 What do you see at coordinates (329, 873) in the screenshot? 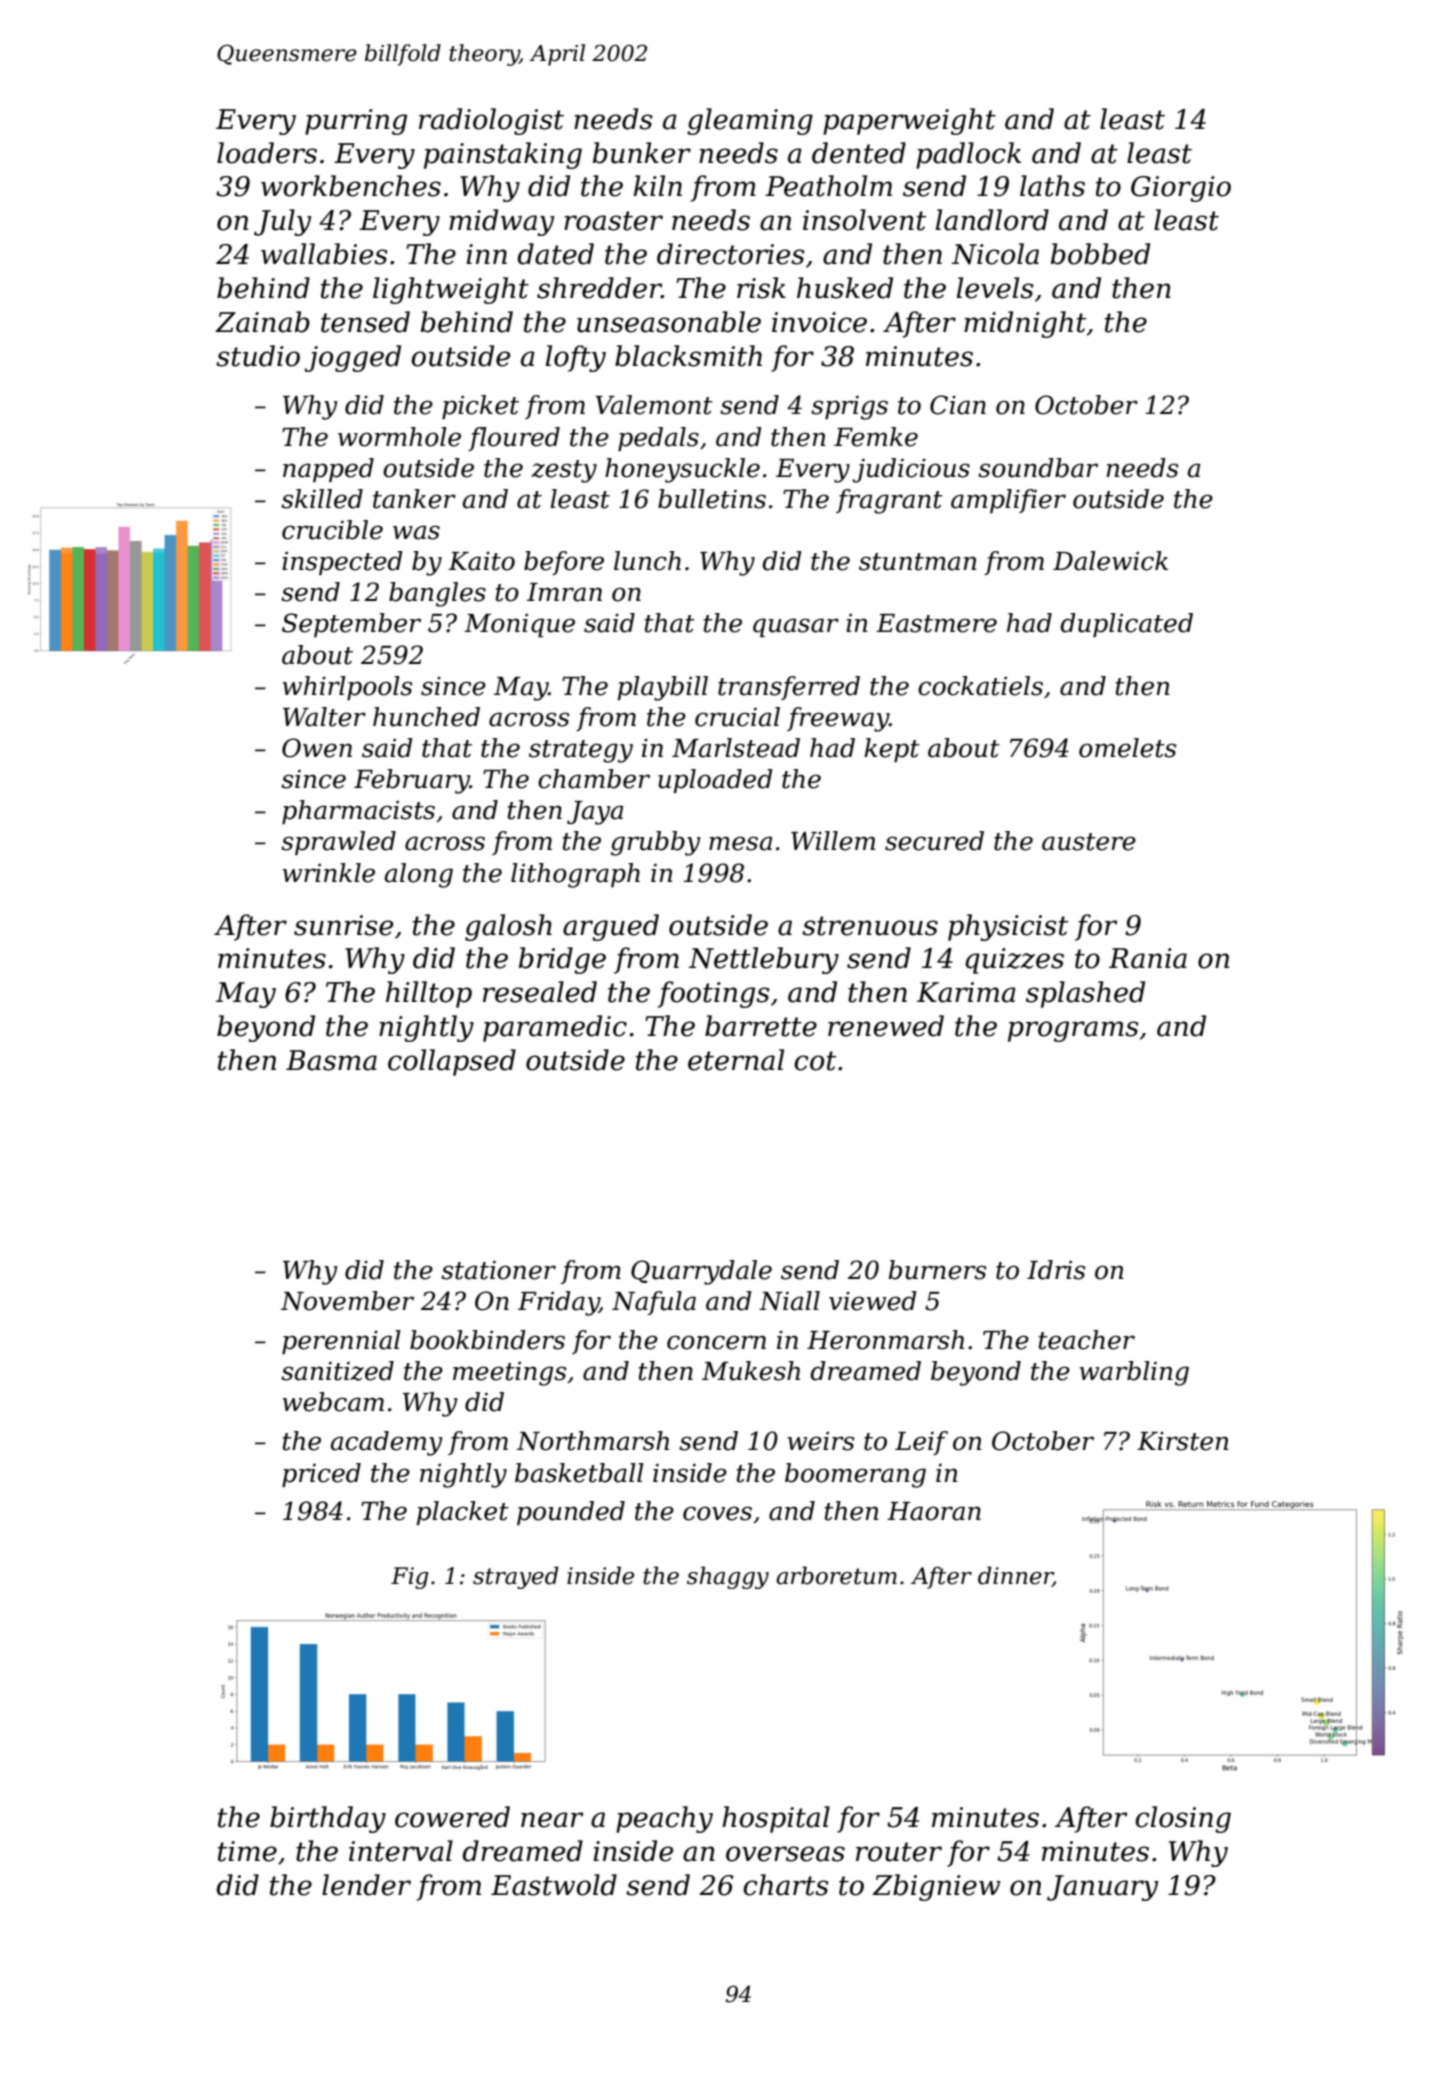
I see `wrinkle` at bounding box center [329, 873].
